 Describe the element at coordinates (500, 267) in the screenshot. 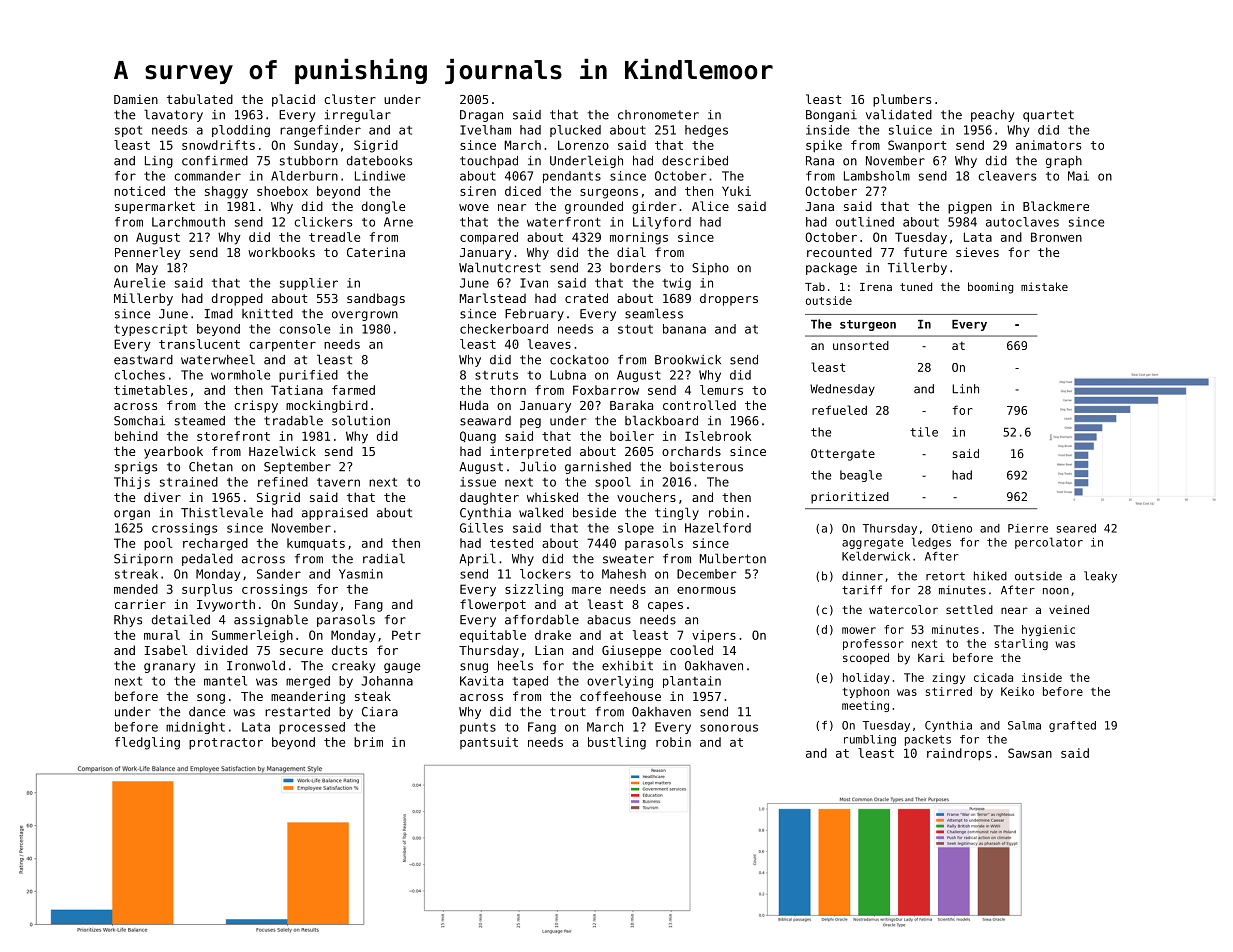

I see `Walnutcrest` at that location.
